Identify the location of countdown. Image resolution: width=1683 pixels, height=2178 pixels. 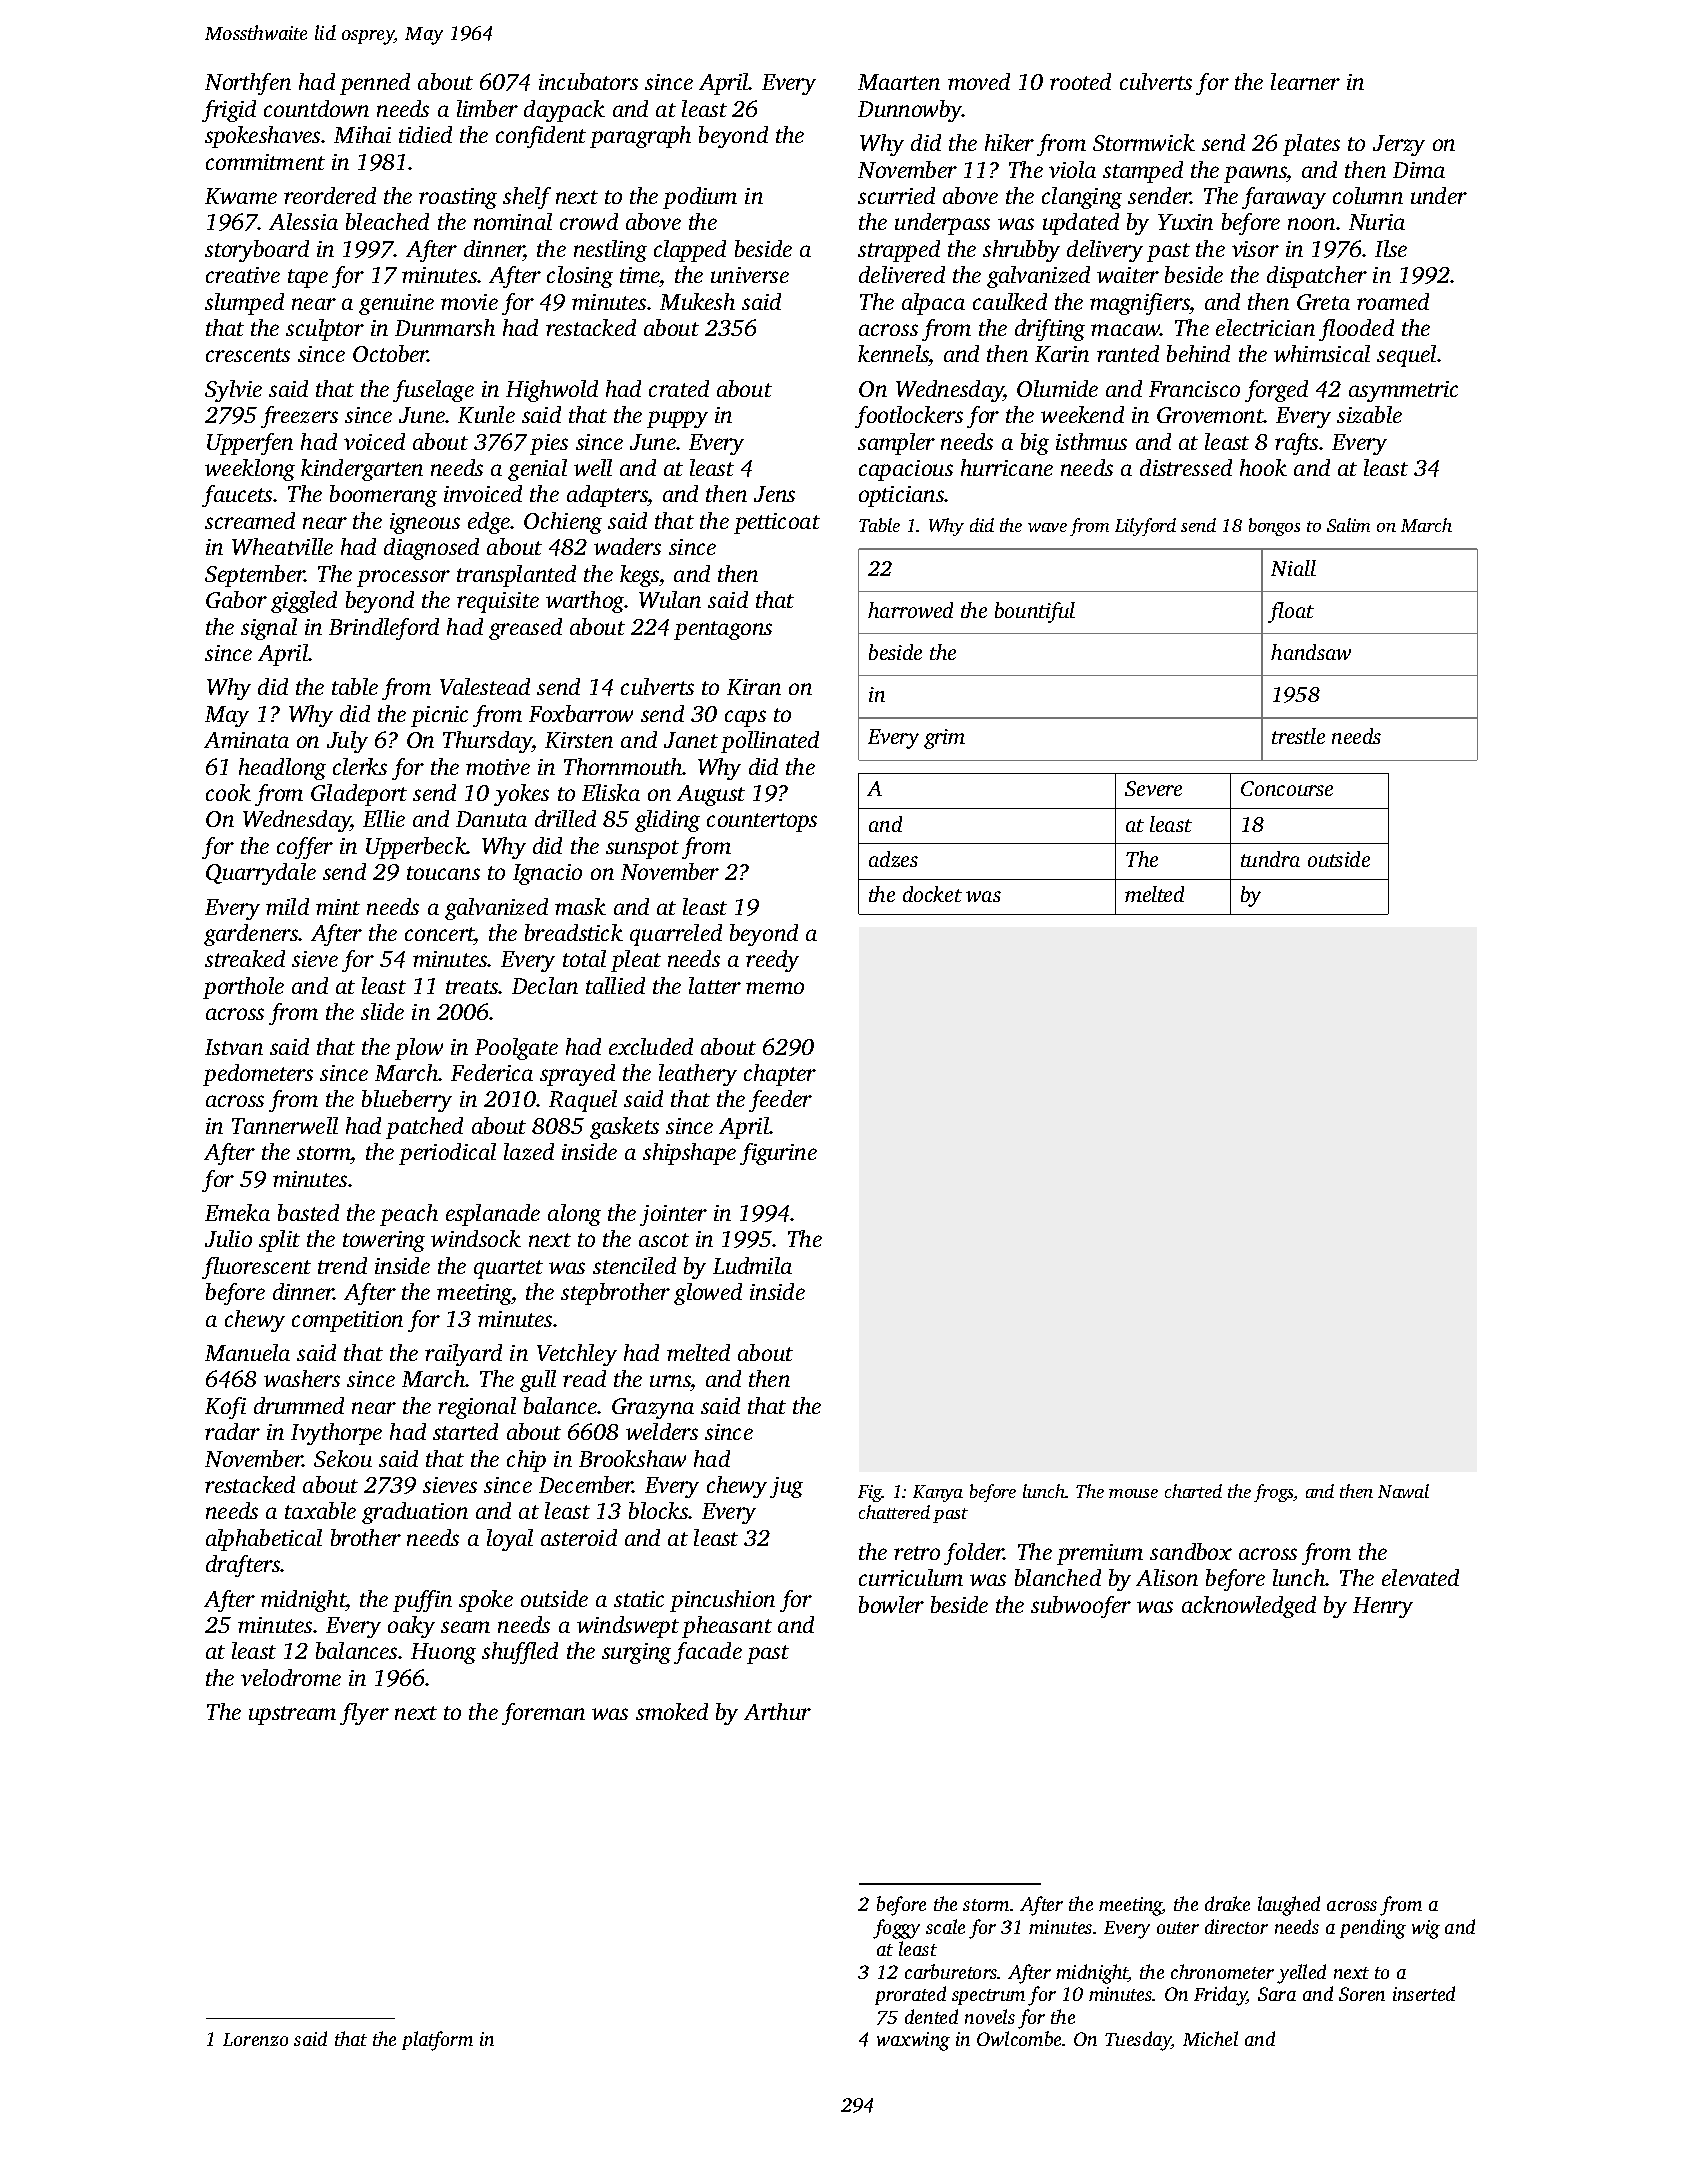
(316, 108).
